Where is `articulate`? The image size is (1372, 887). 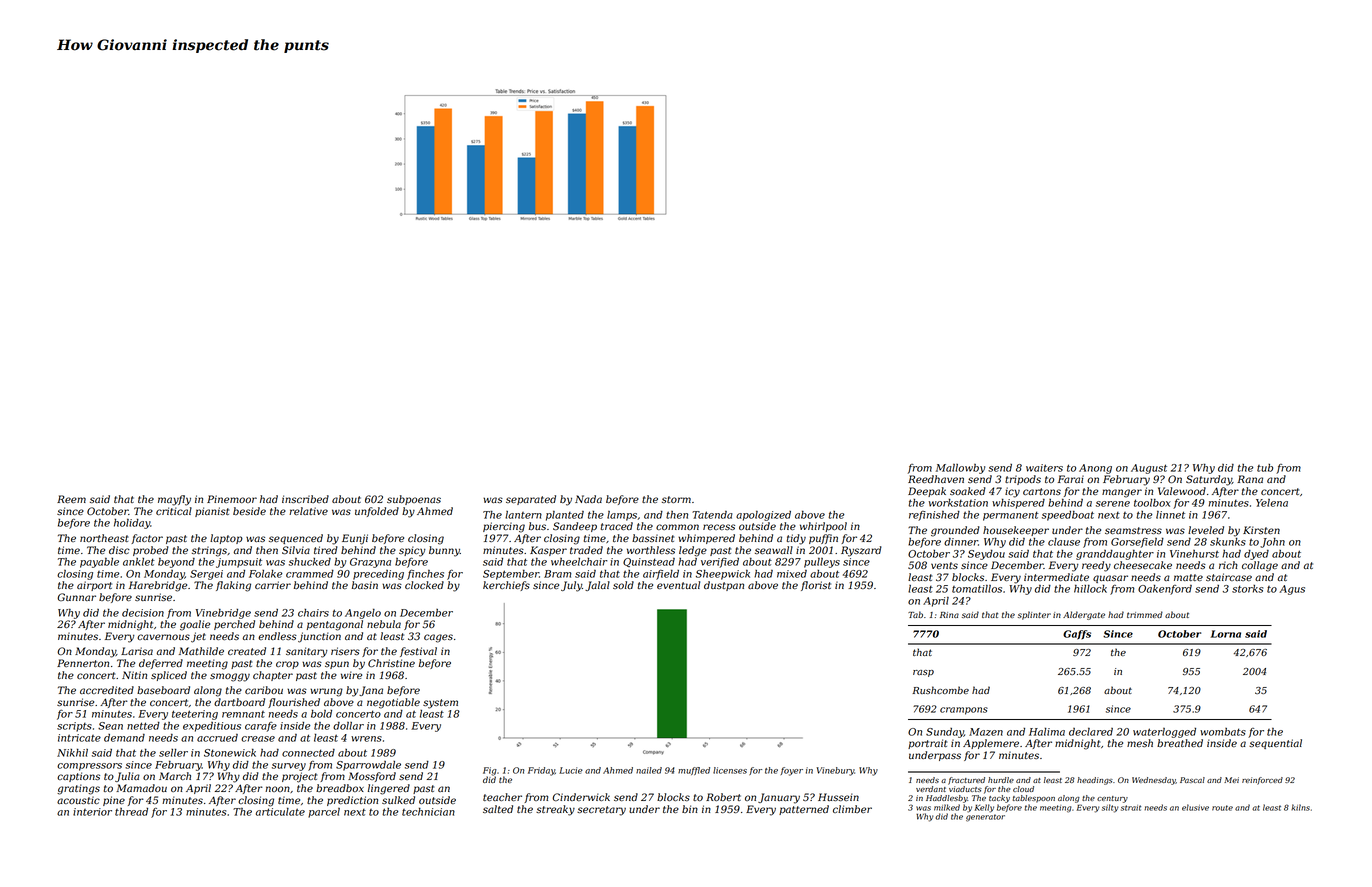 articulate is located at coordinates (280, 812).
